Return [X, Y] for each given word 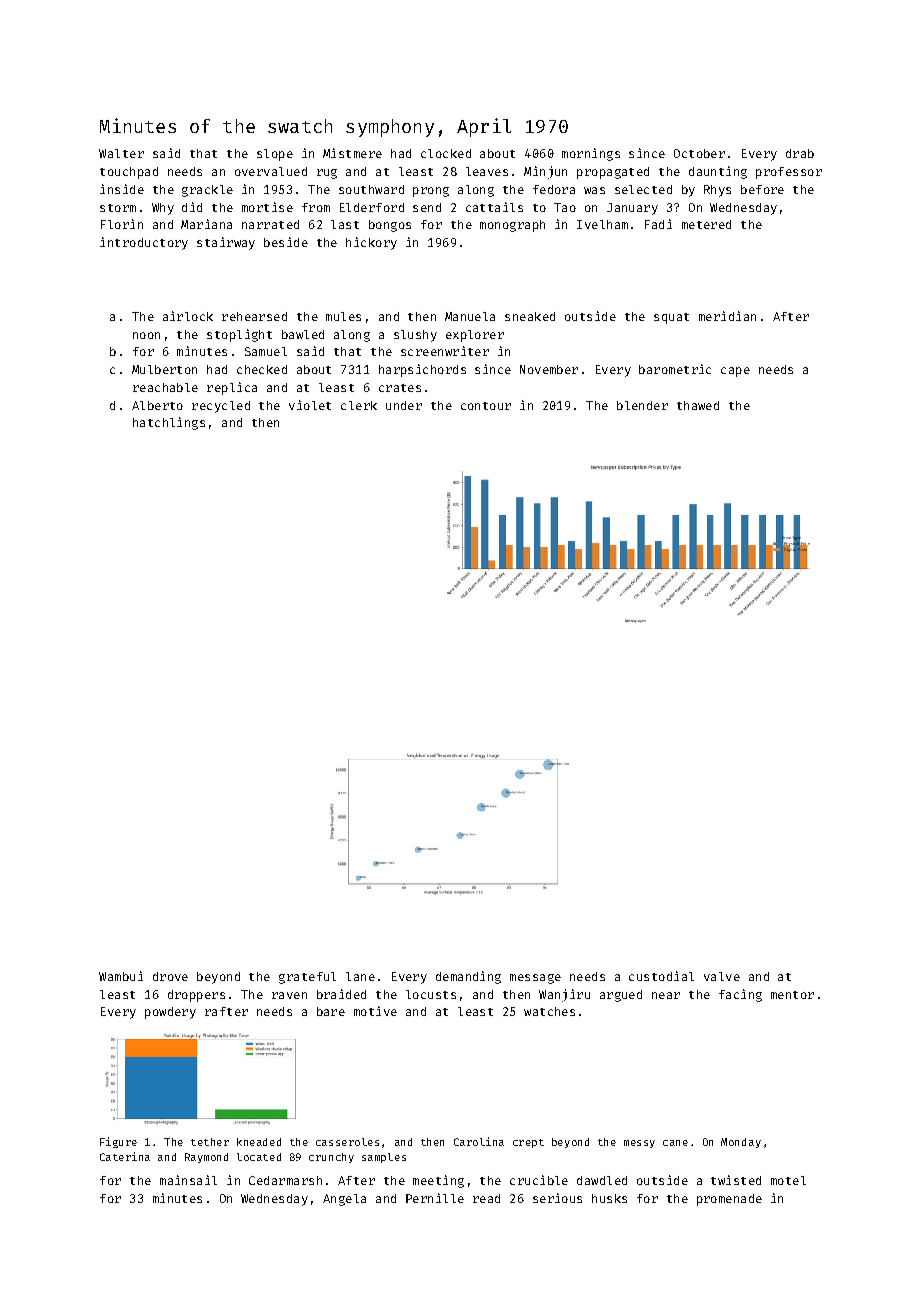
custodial [661, 976]
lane [360, 976]
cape [735, 372]
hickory [371, 243]
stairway [226, 243]
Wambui [121, 976]
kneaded [259, 1142]
